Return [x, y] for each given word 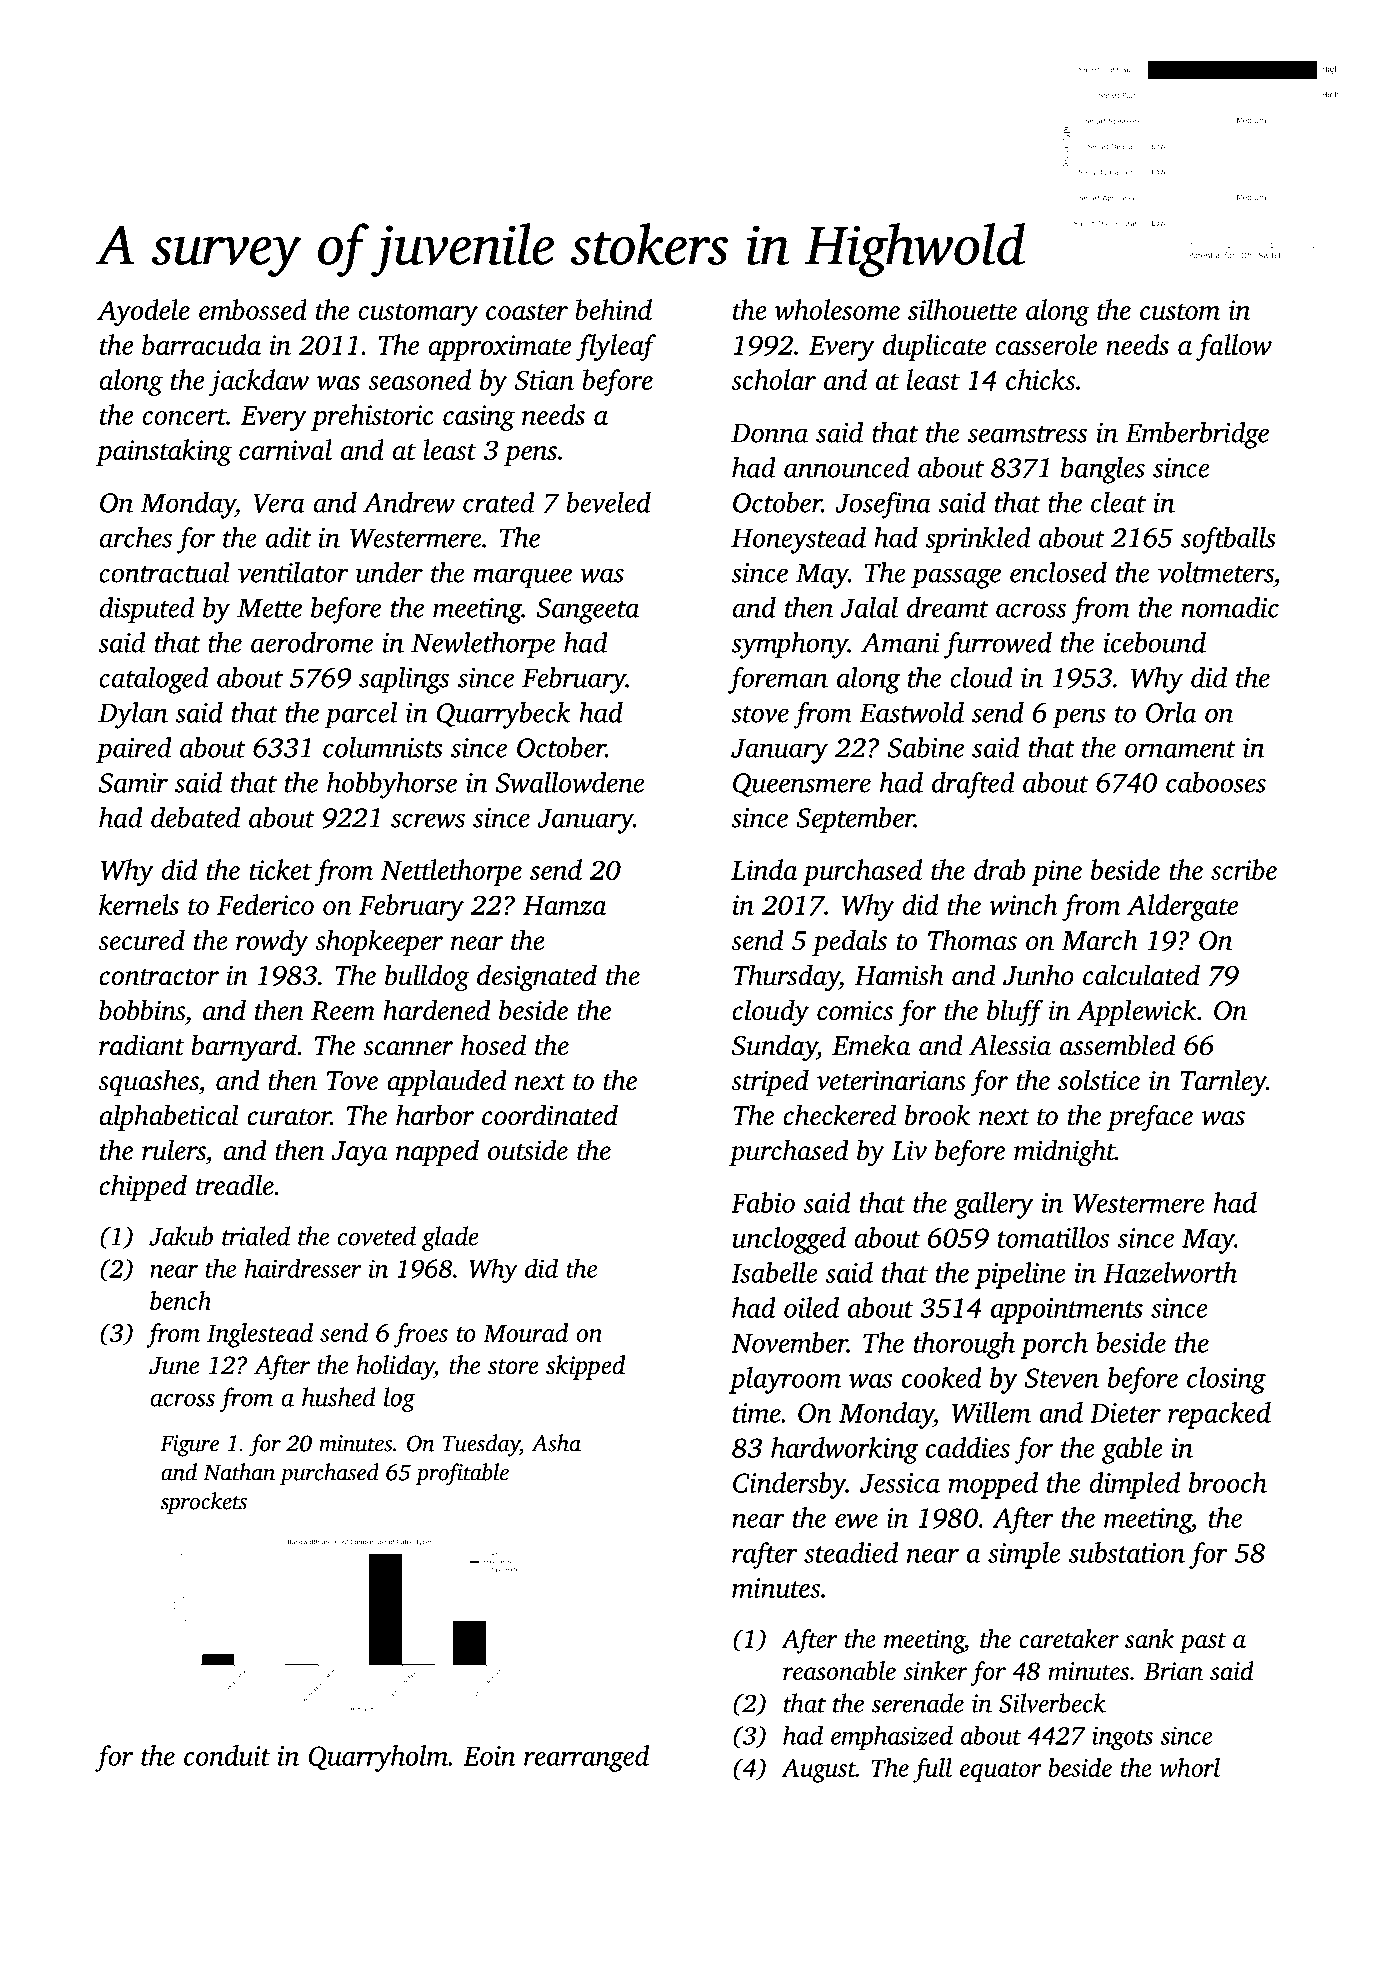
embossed [253, 309]
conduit [227, 1755]
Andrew [409, 502]
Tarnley [1223, 1083]
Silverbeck [1052, 1703]
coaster [527, 311]
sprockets [203, 1503]
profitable [462, 1474]
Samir [133, 783]
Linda [764, 869]
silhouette [962, 309]
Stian [544, 380]
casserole [1046, 344]
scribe [1244, 869]
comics [855, 1010]
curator [289, 1117]
